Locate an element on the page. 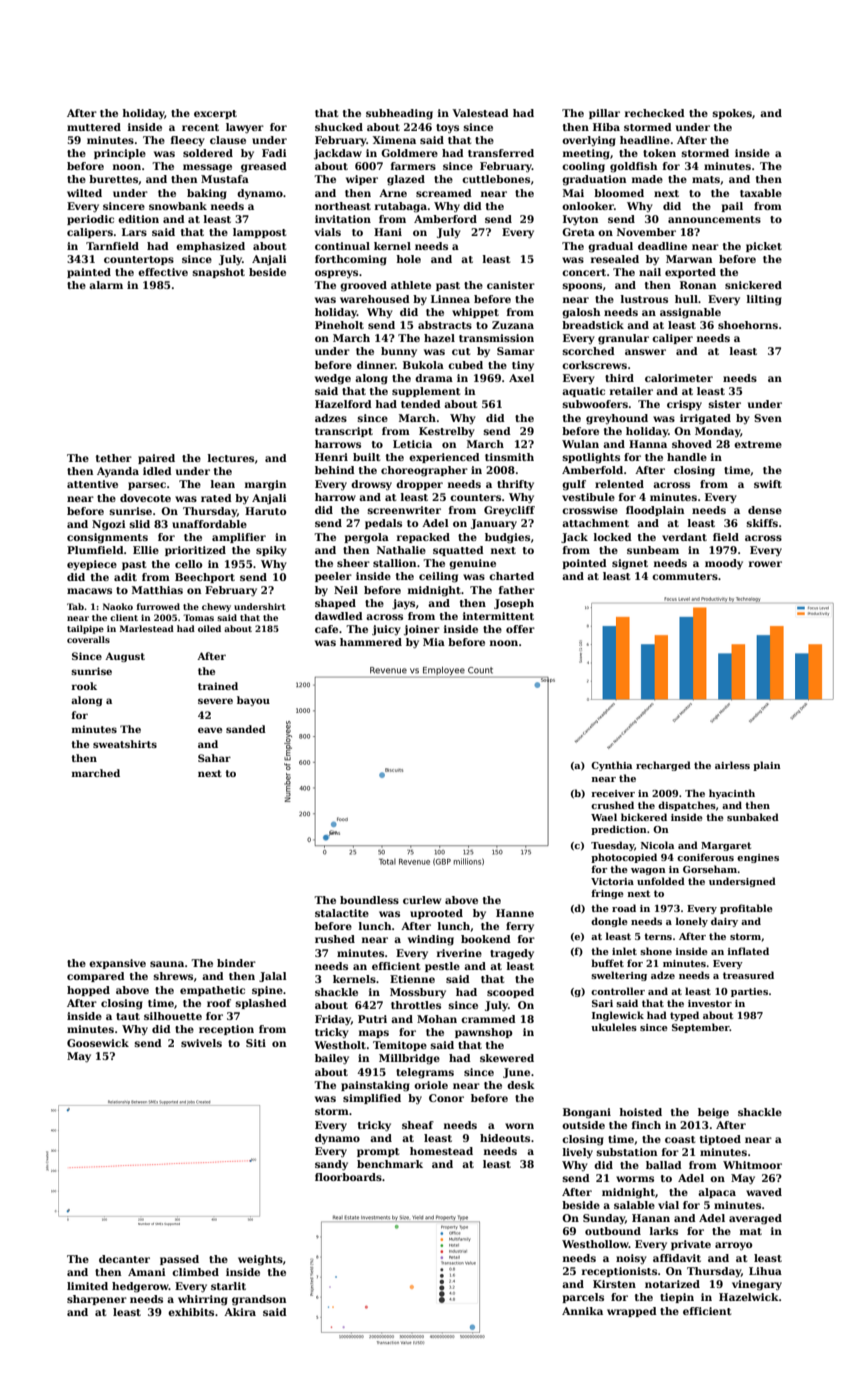  curlew is located at coordinates (422, 900).
